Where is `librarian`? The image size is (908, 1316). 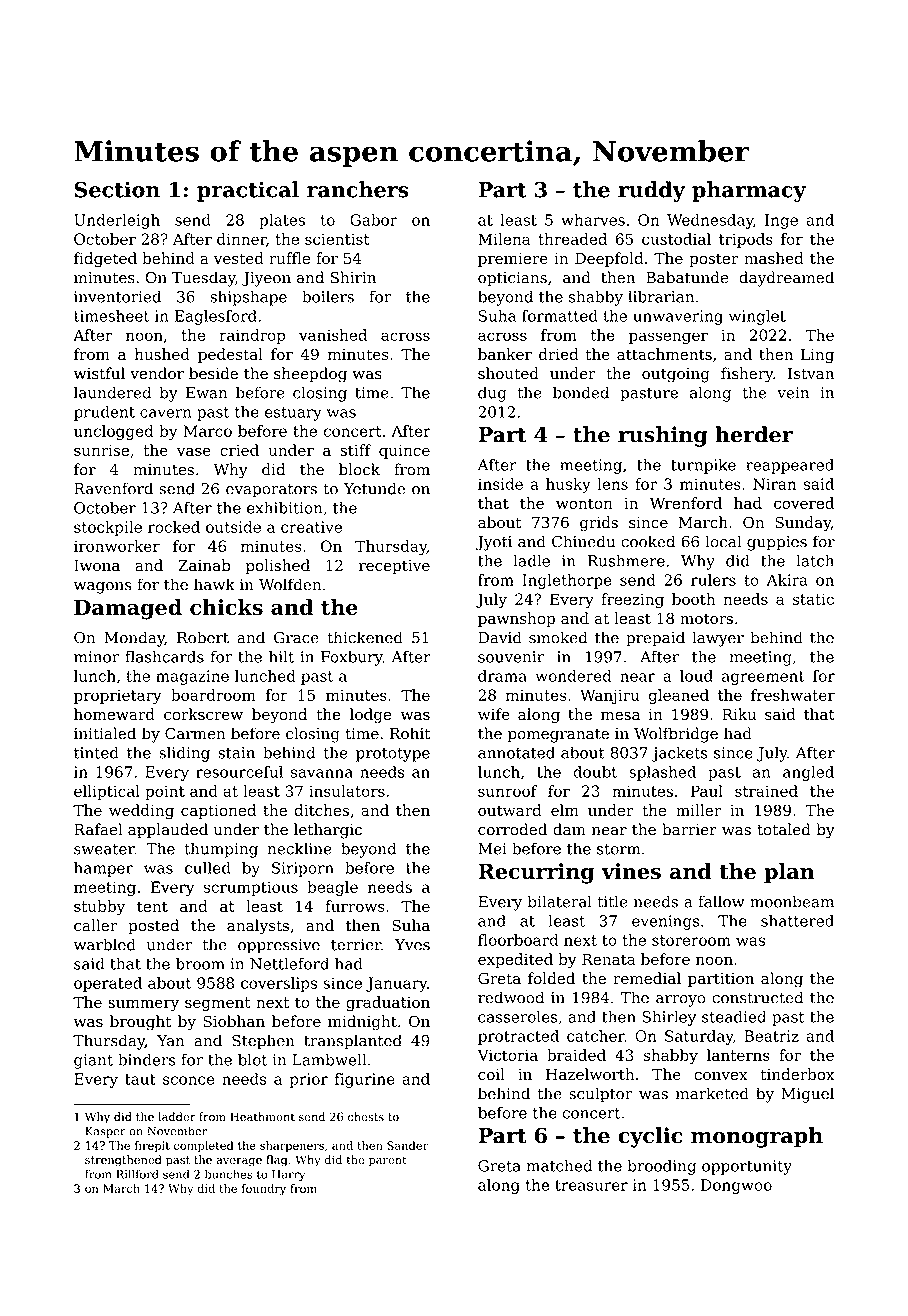 librarian is located at coordinates (661, 296).
